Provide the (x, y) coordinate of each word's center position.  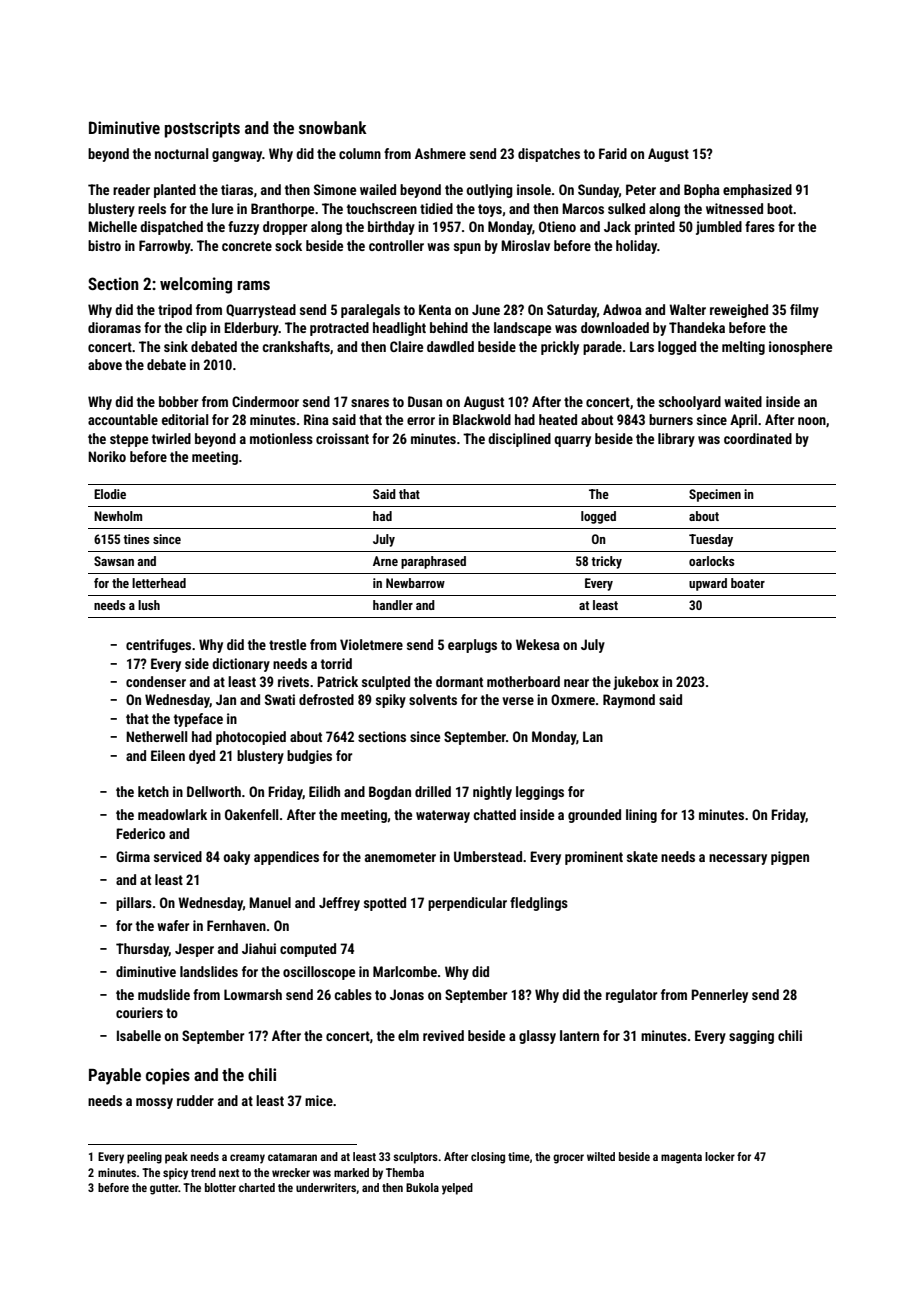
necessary (738, 859)
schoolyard (690, 403)
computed (308, 950)
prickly (560, 348)
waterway (443, 816)
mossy (154, 1103)
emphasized (757, 191)
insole (534, 189)
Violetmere (371, 644)
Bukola (422, 1187)
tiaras (237, 189)
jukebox (636, 683)
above (105, 364)
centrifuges (158, 646)
